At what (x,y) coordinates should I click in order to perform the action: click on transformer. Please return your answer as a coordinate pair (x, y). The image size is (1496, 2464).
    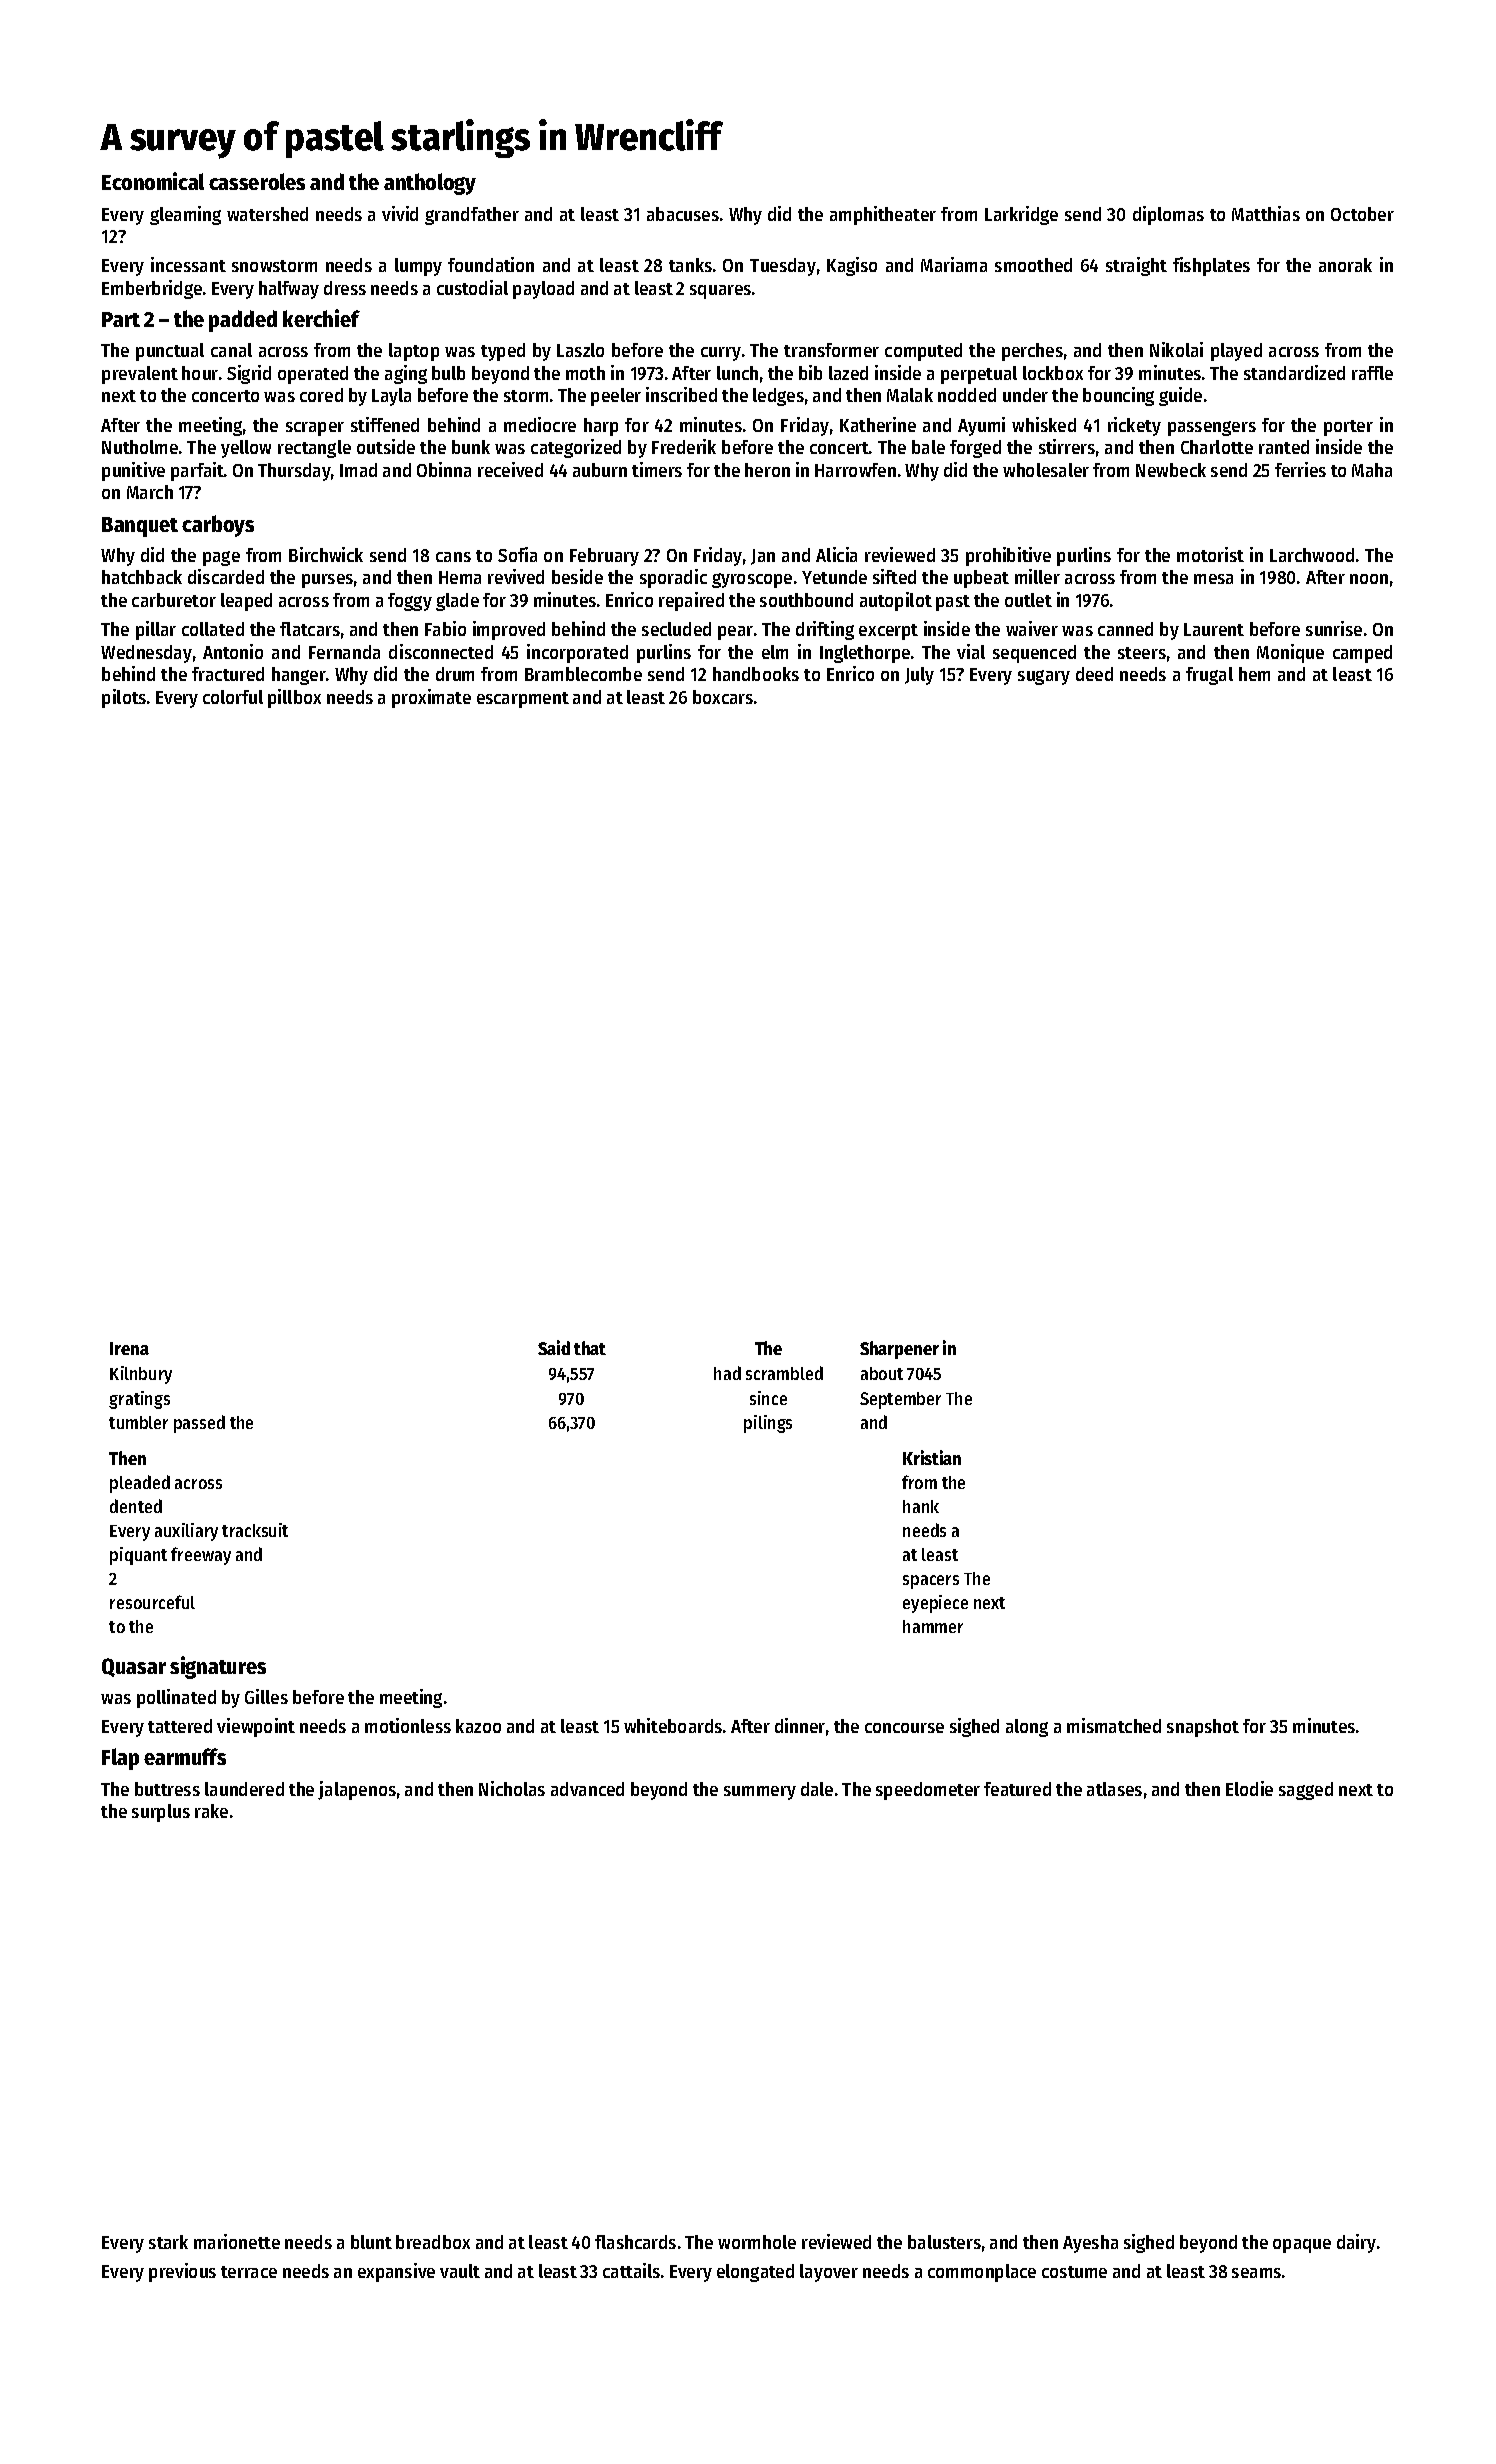
    Looking at the image, I should click on (831, 350).
